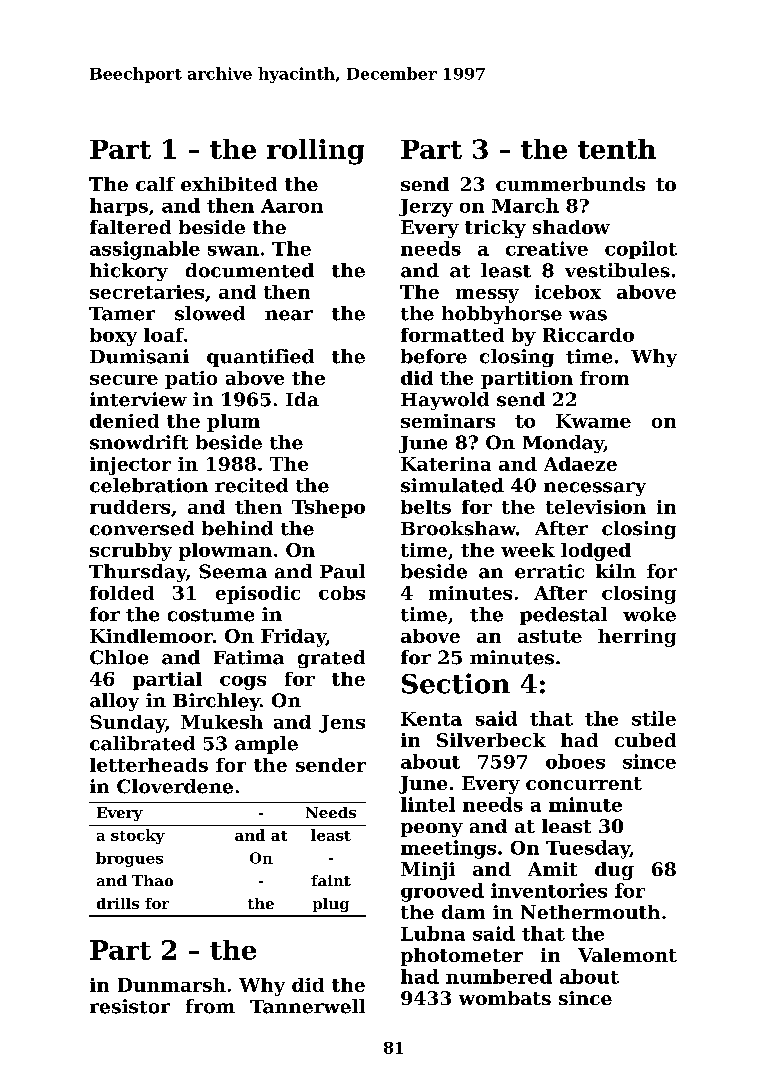  I want to click on calf, so click(155, 184).
